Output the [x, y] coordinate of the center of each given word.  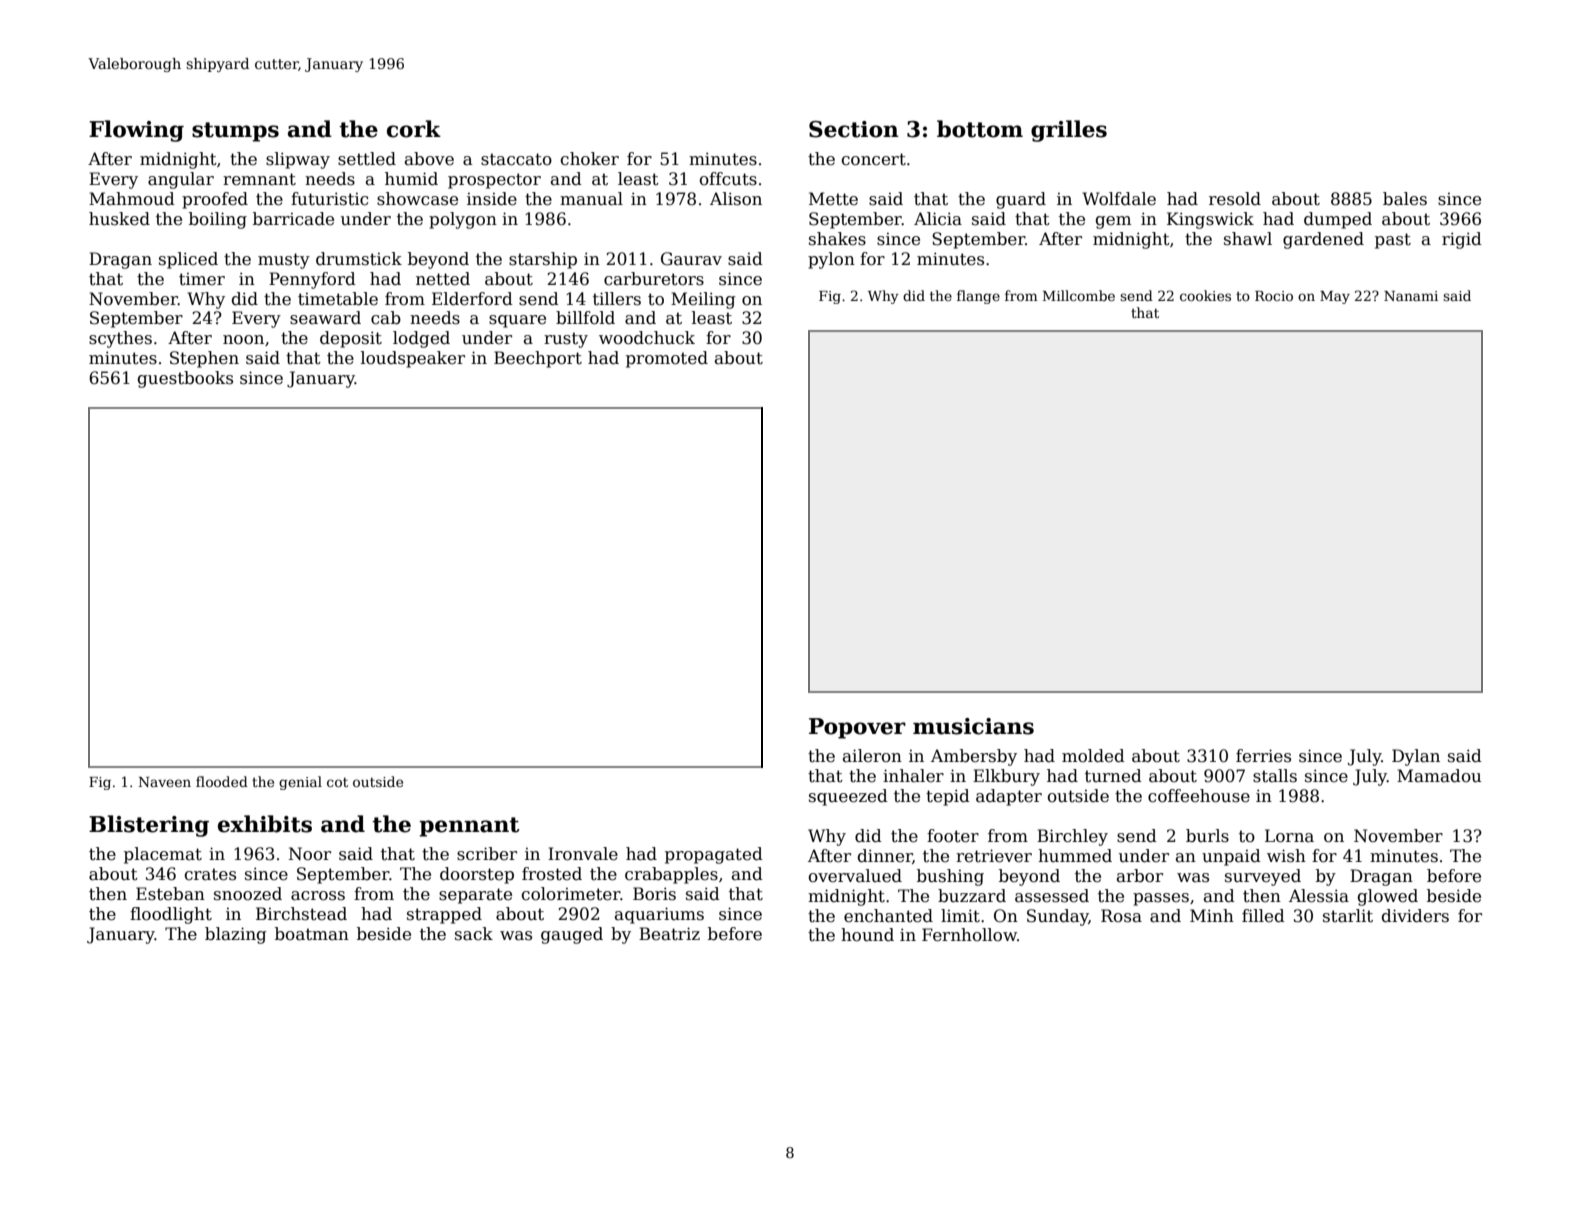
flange [978, 297]
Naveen [165, 782]
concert [874, 159]
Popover [857, 728]
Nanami [1411, 296]
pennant [469, 827]
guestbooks [185, 379]
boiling [218, 220]
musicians [973, 726]
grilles [1069, 131]
